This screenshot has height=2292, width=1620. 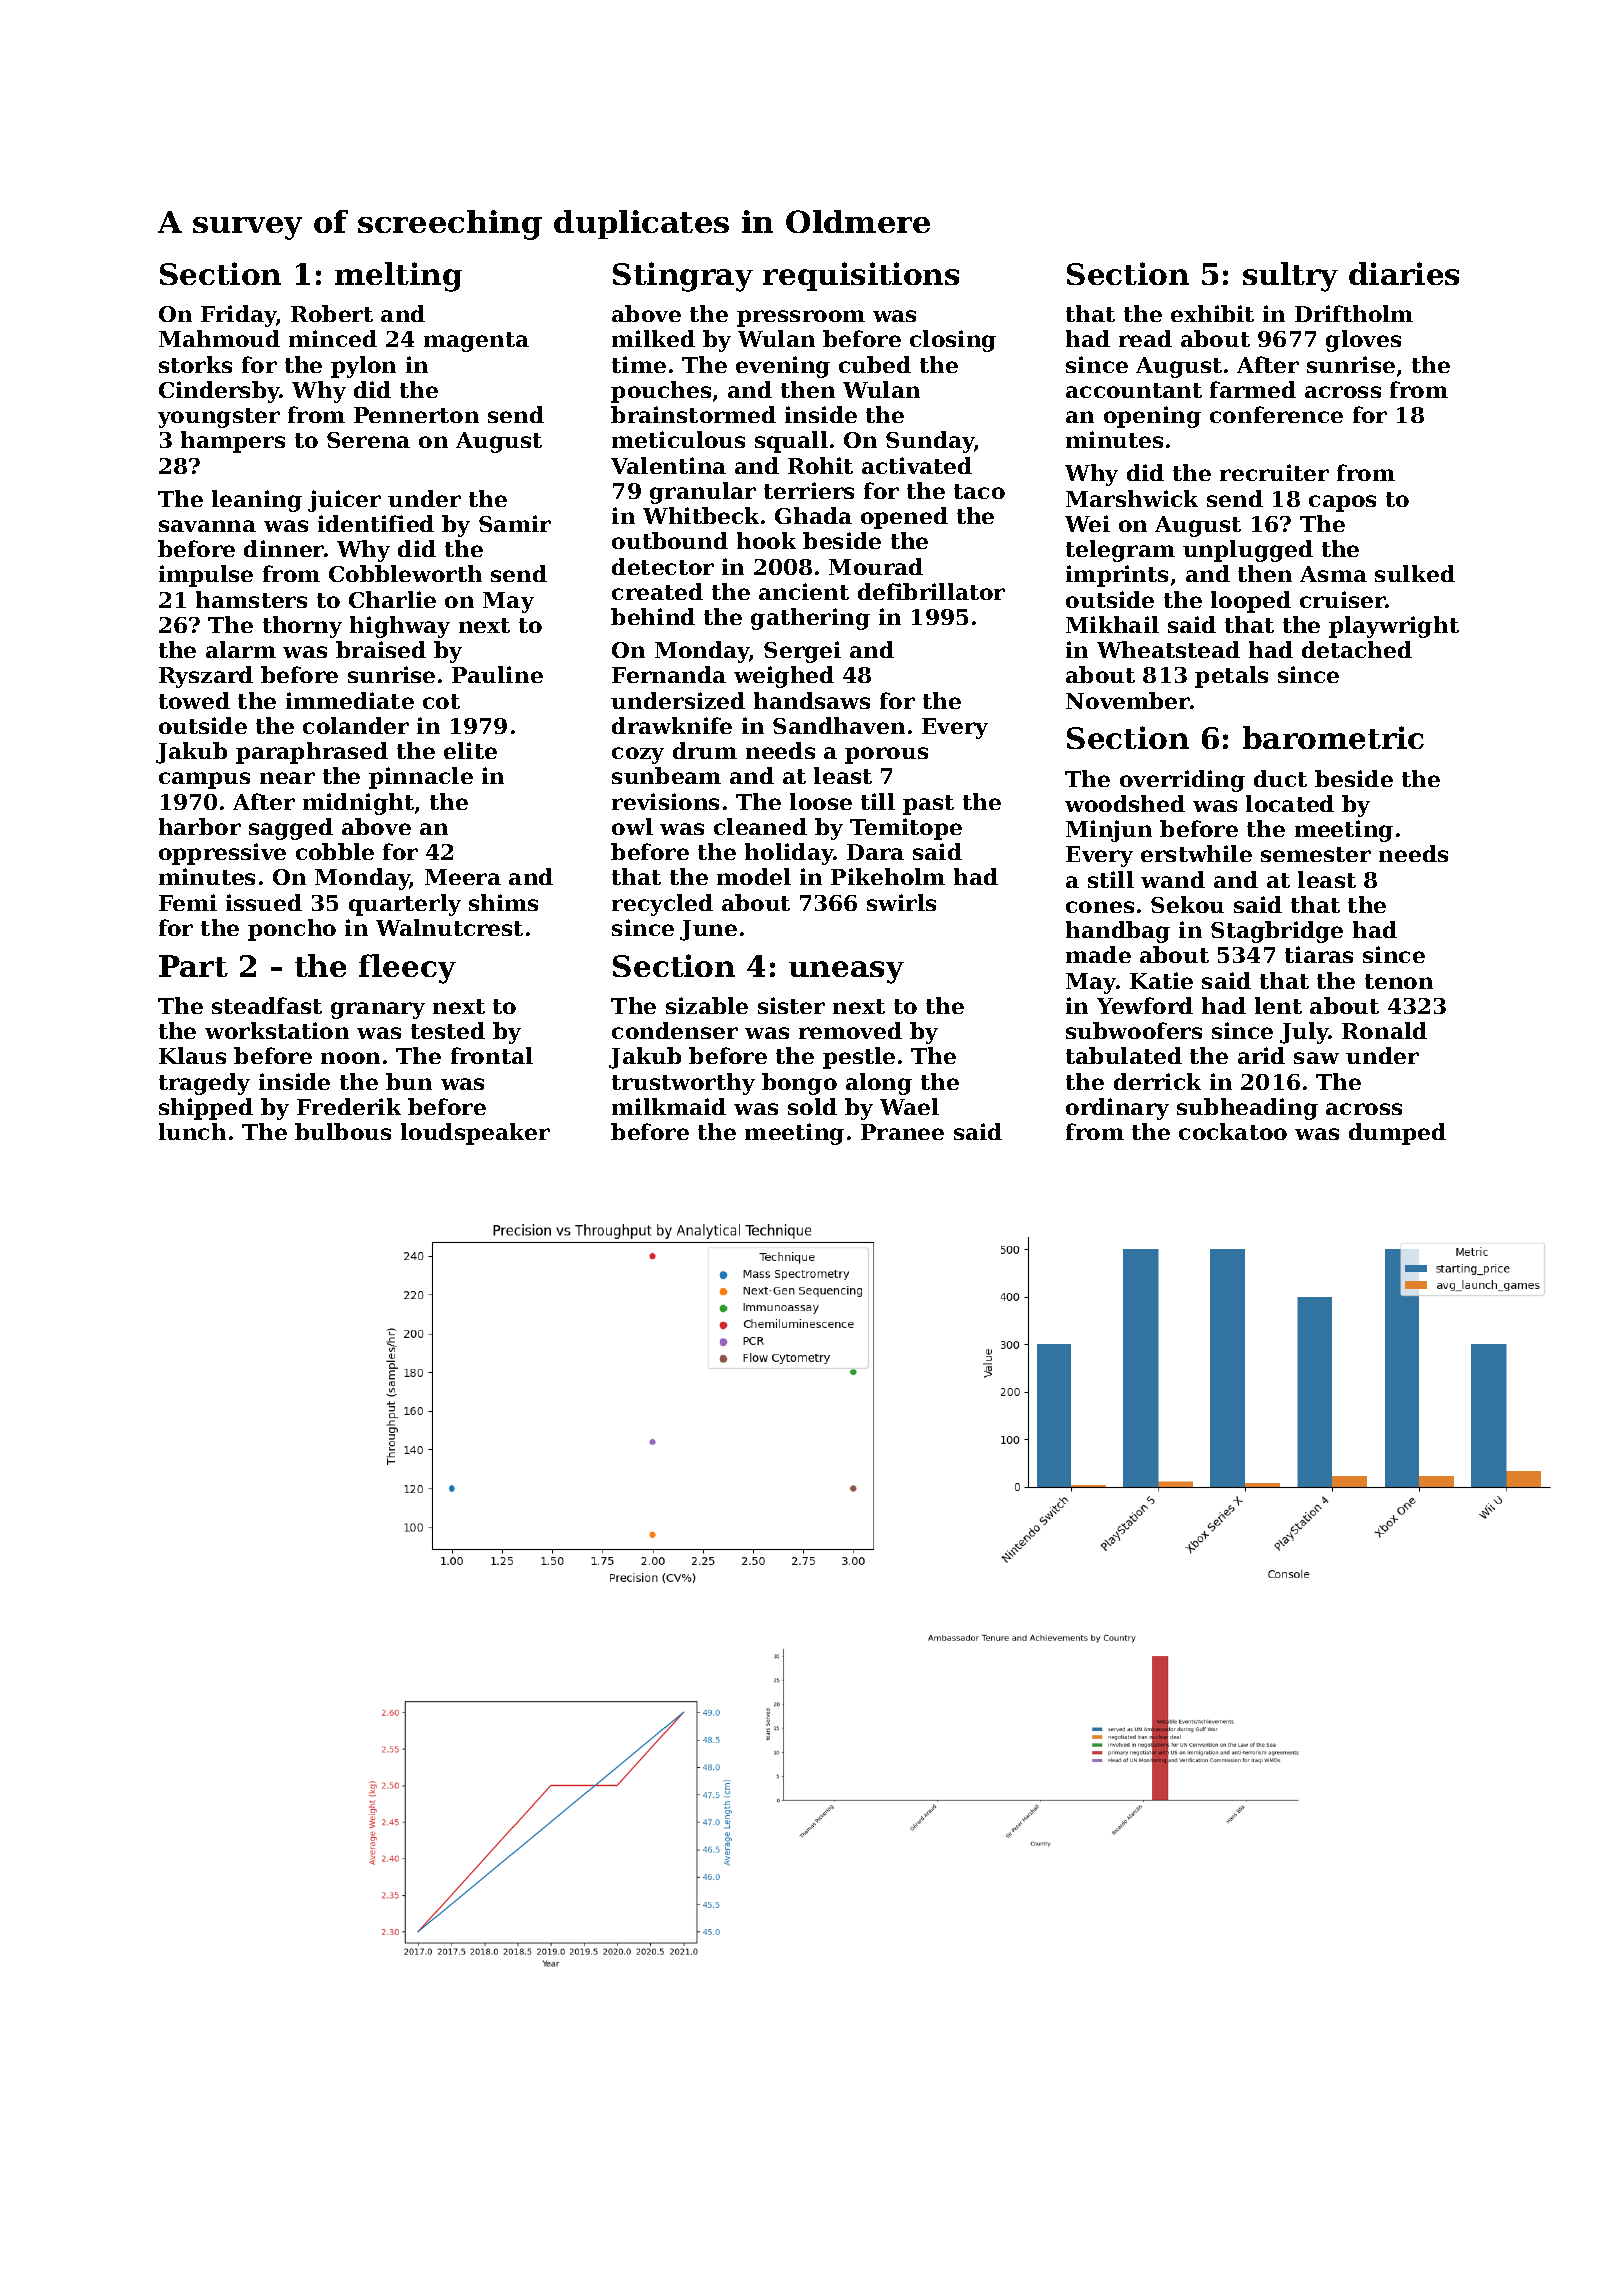 What do you see at coordinates (475, 1134) in the screenshot?
I see `loudspeaker` at bounding box center [475, 1134].
